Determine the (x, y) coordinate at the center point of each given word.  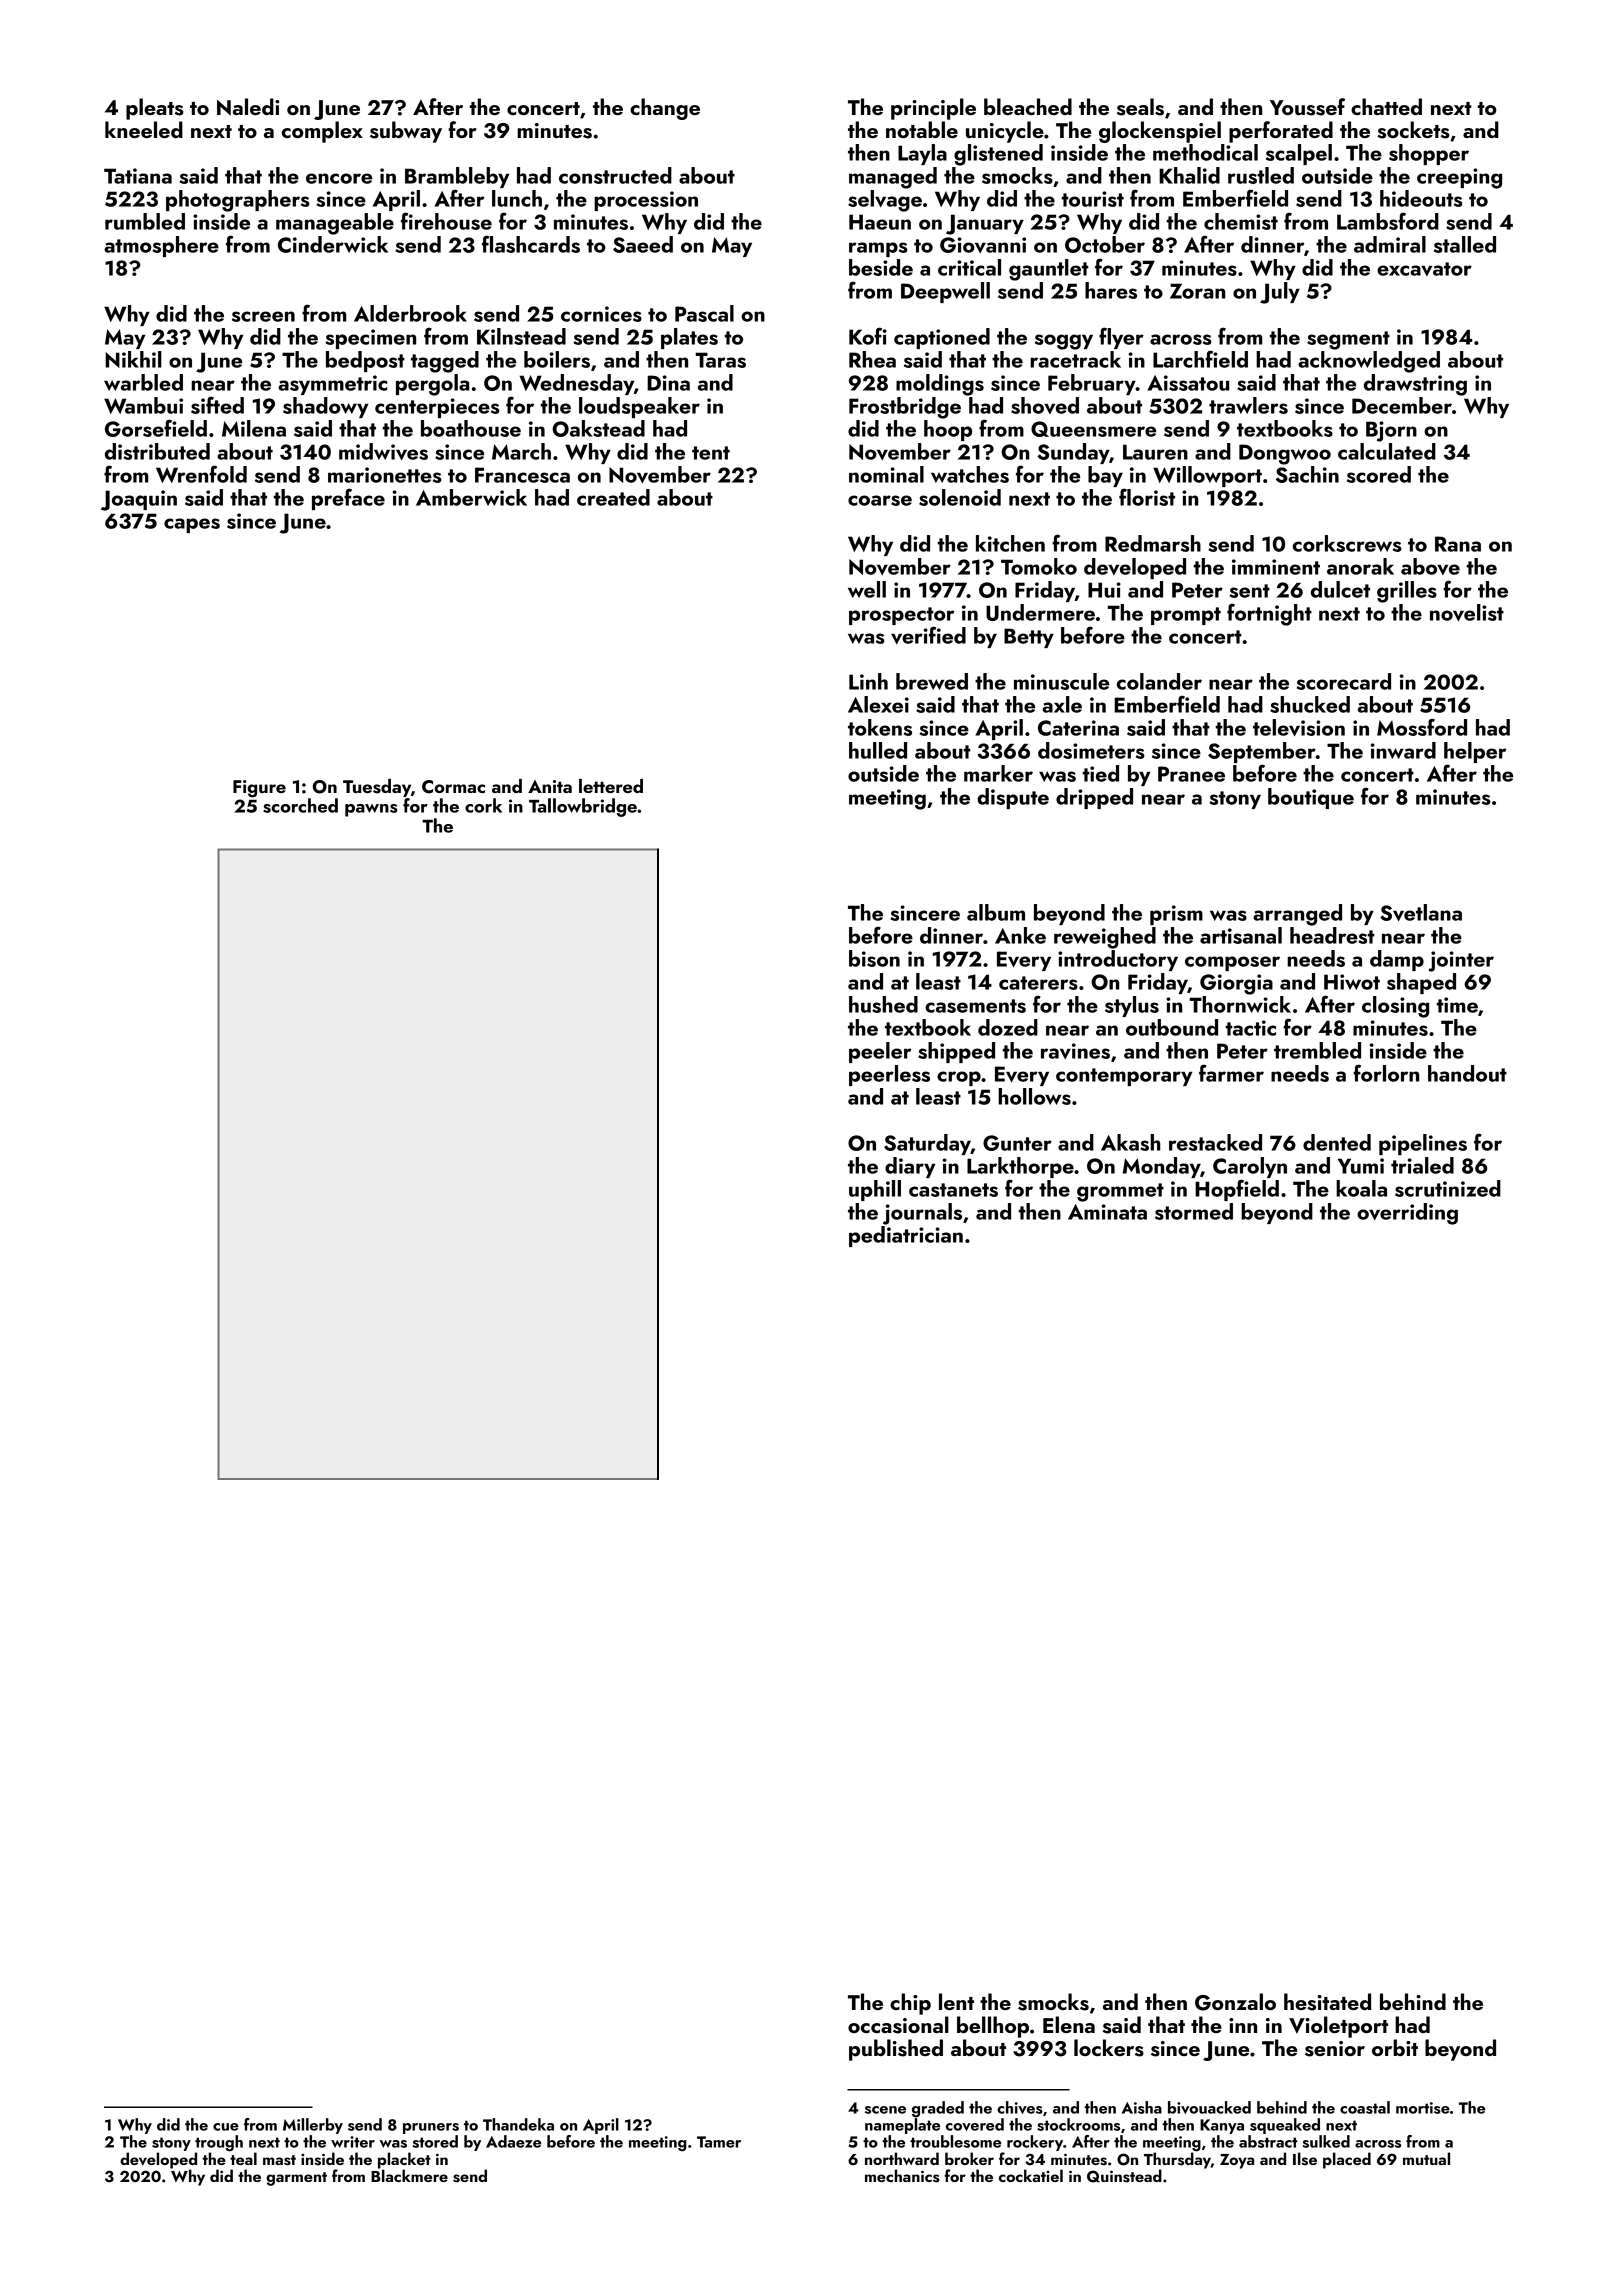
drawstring (1415, 385)
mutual (1426, 2158)
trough (219, 2143)
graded (938, 2109)
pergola (433, 385)
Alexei (878, 704)
